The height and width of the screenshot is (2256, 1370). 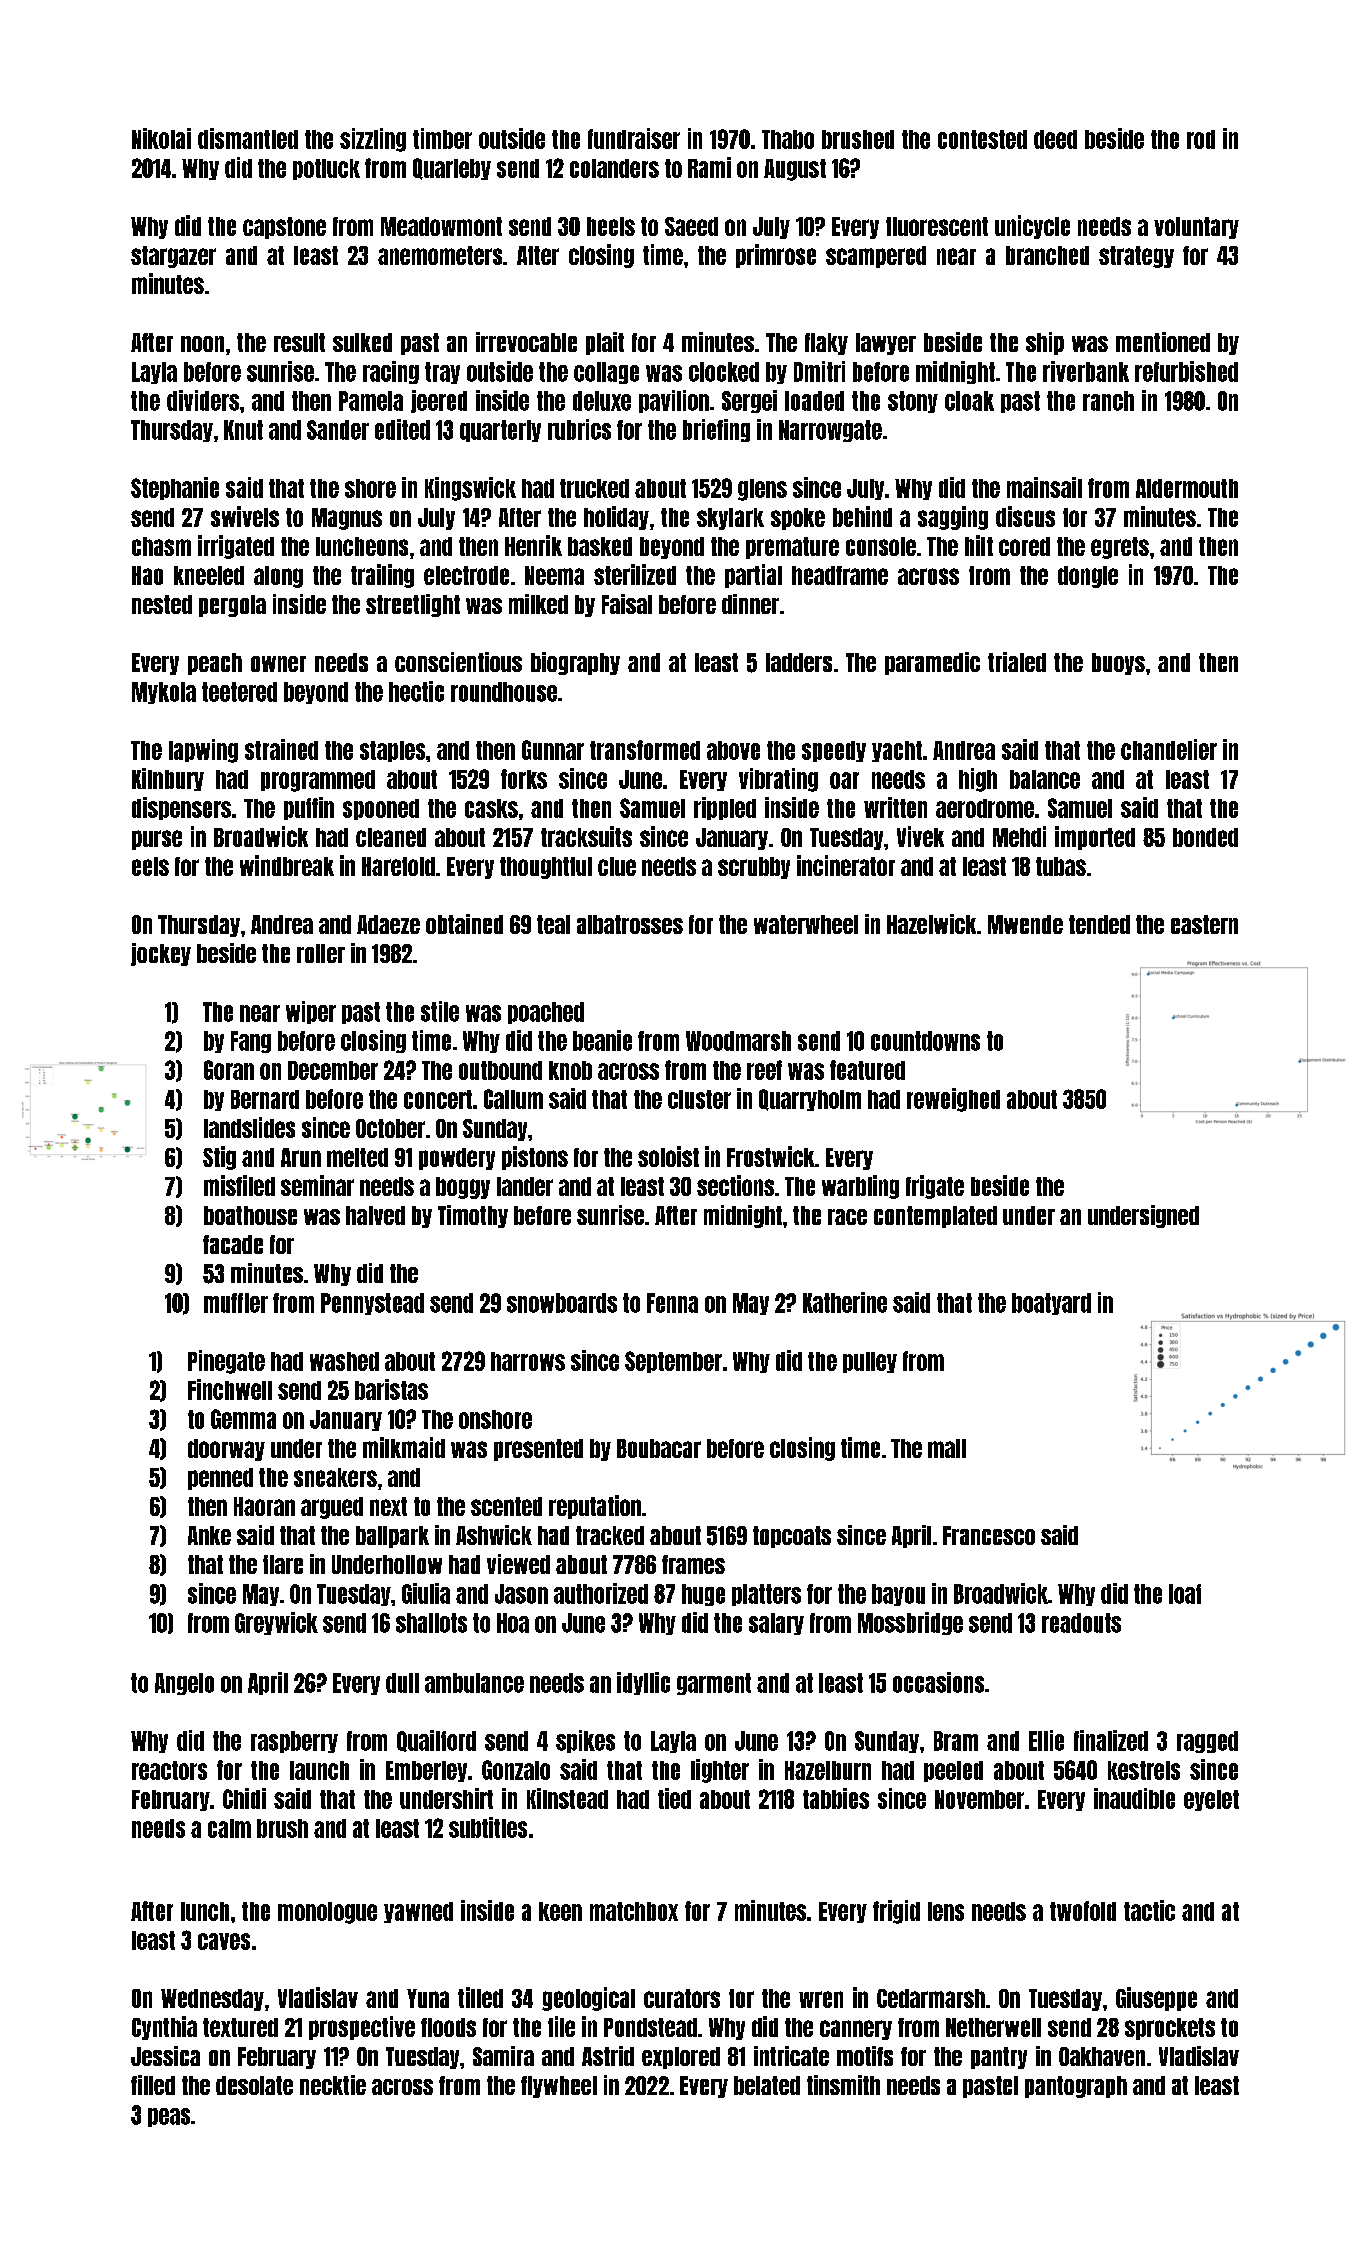 I want to click on sections, so click(x=735, y=1185).
